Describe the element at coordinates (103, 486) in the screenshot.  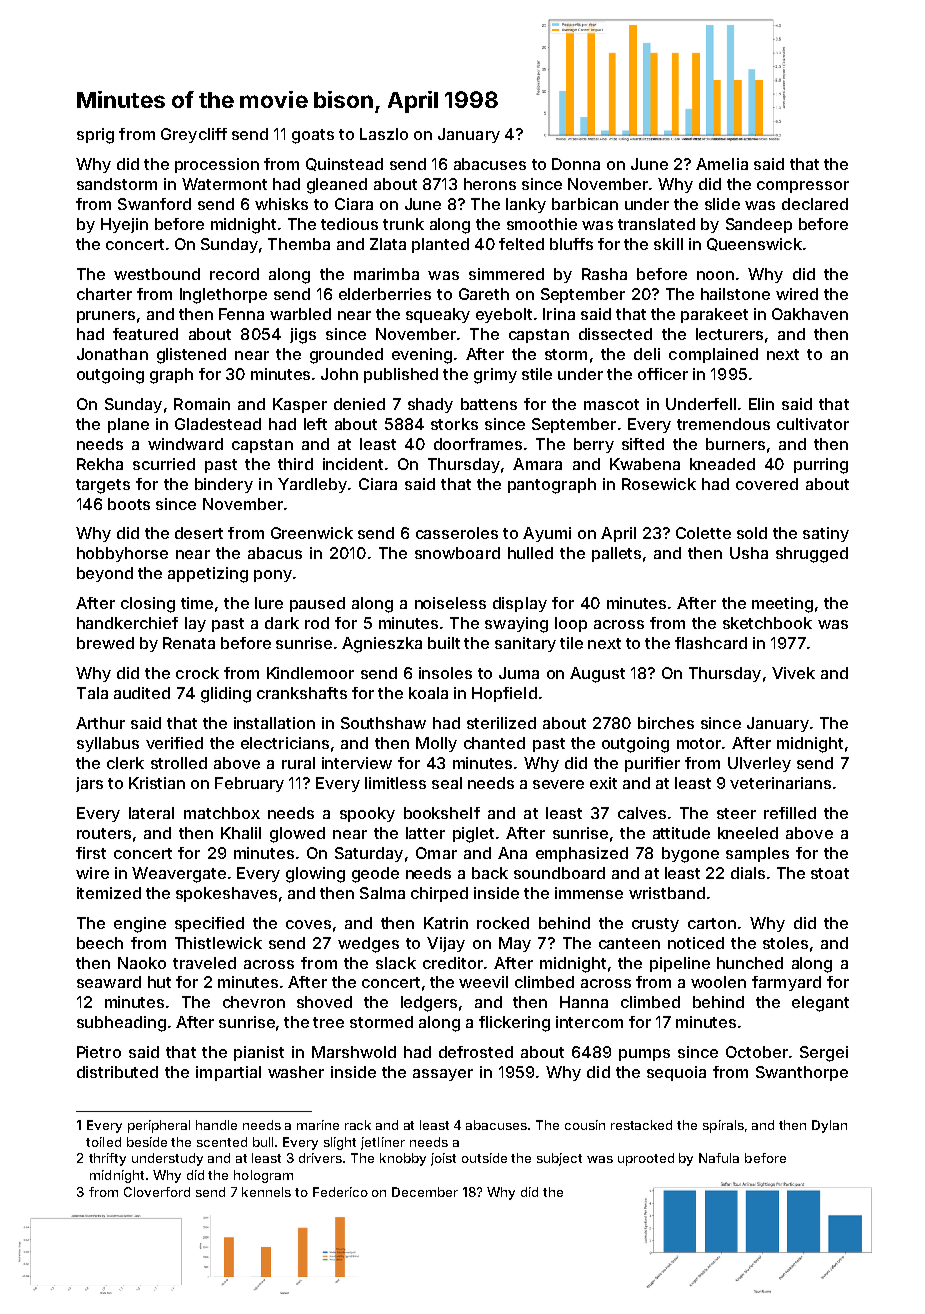
I see `targets` at that location.
